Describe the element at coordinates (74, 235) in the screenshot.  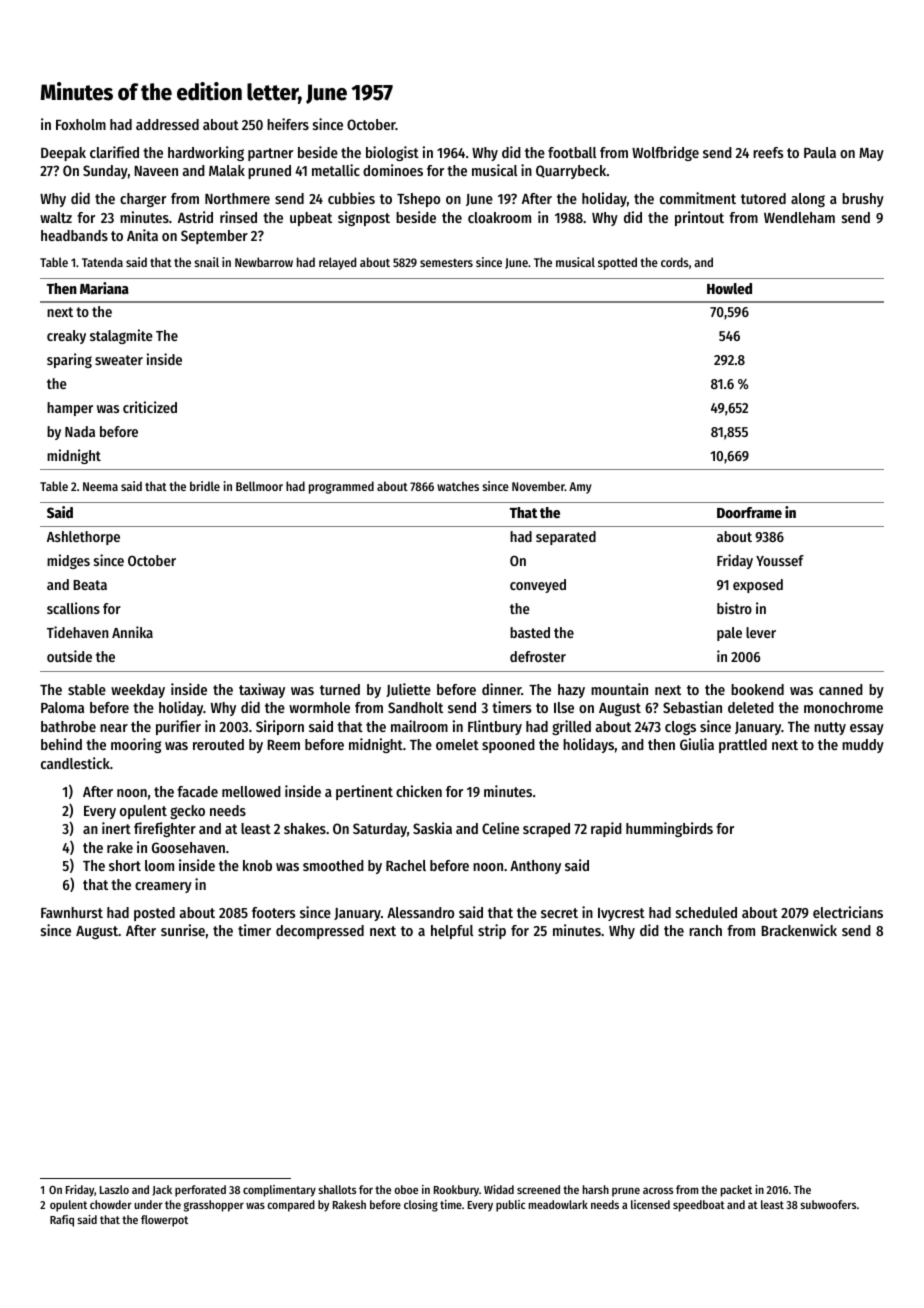
I see `headbands` at that location.
